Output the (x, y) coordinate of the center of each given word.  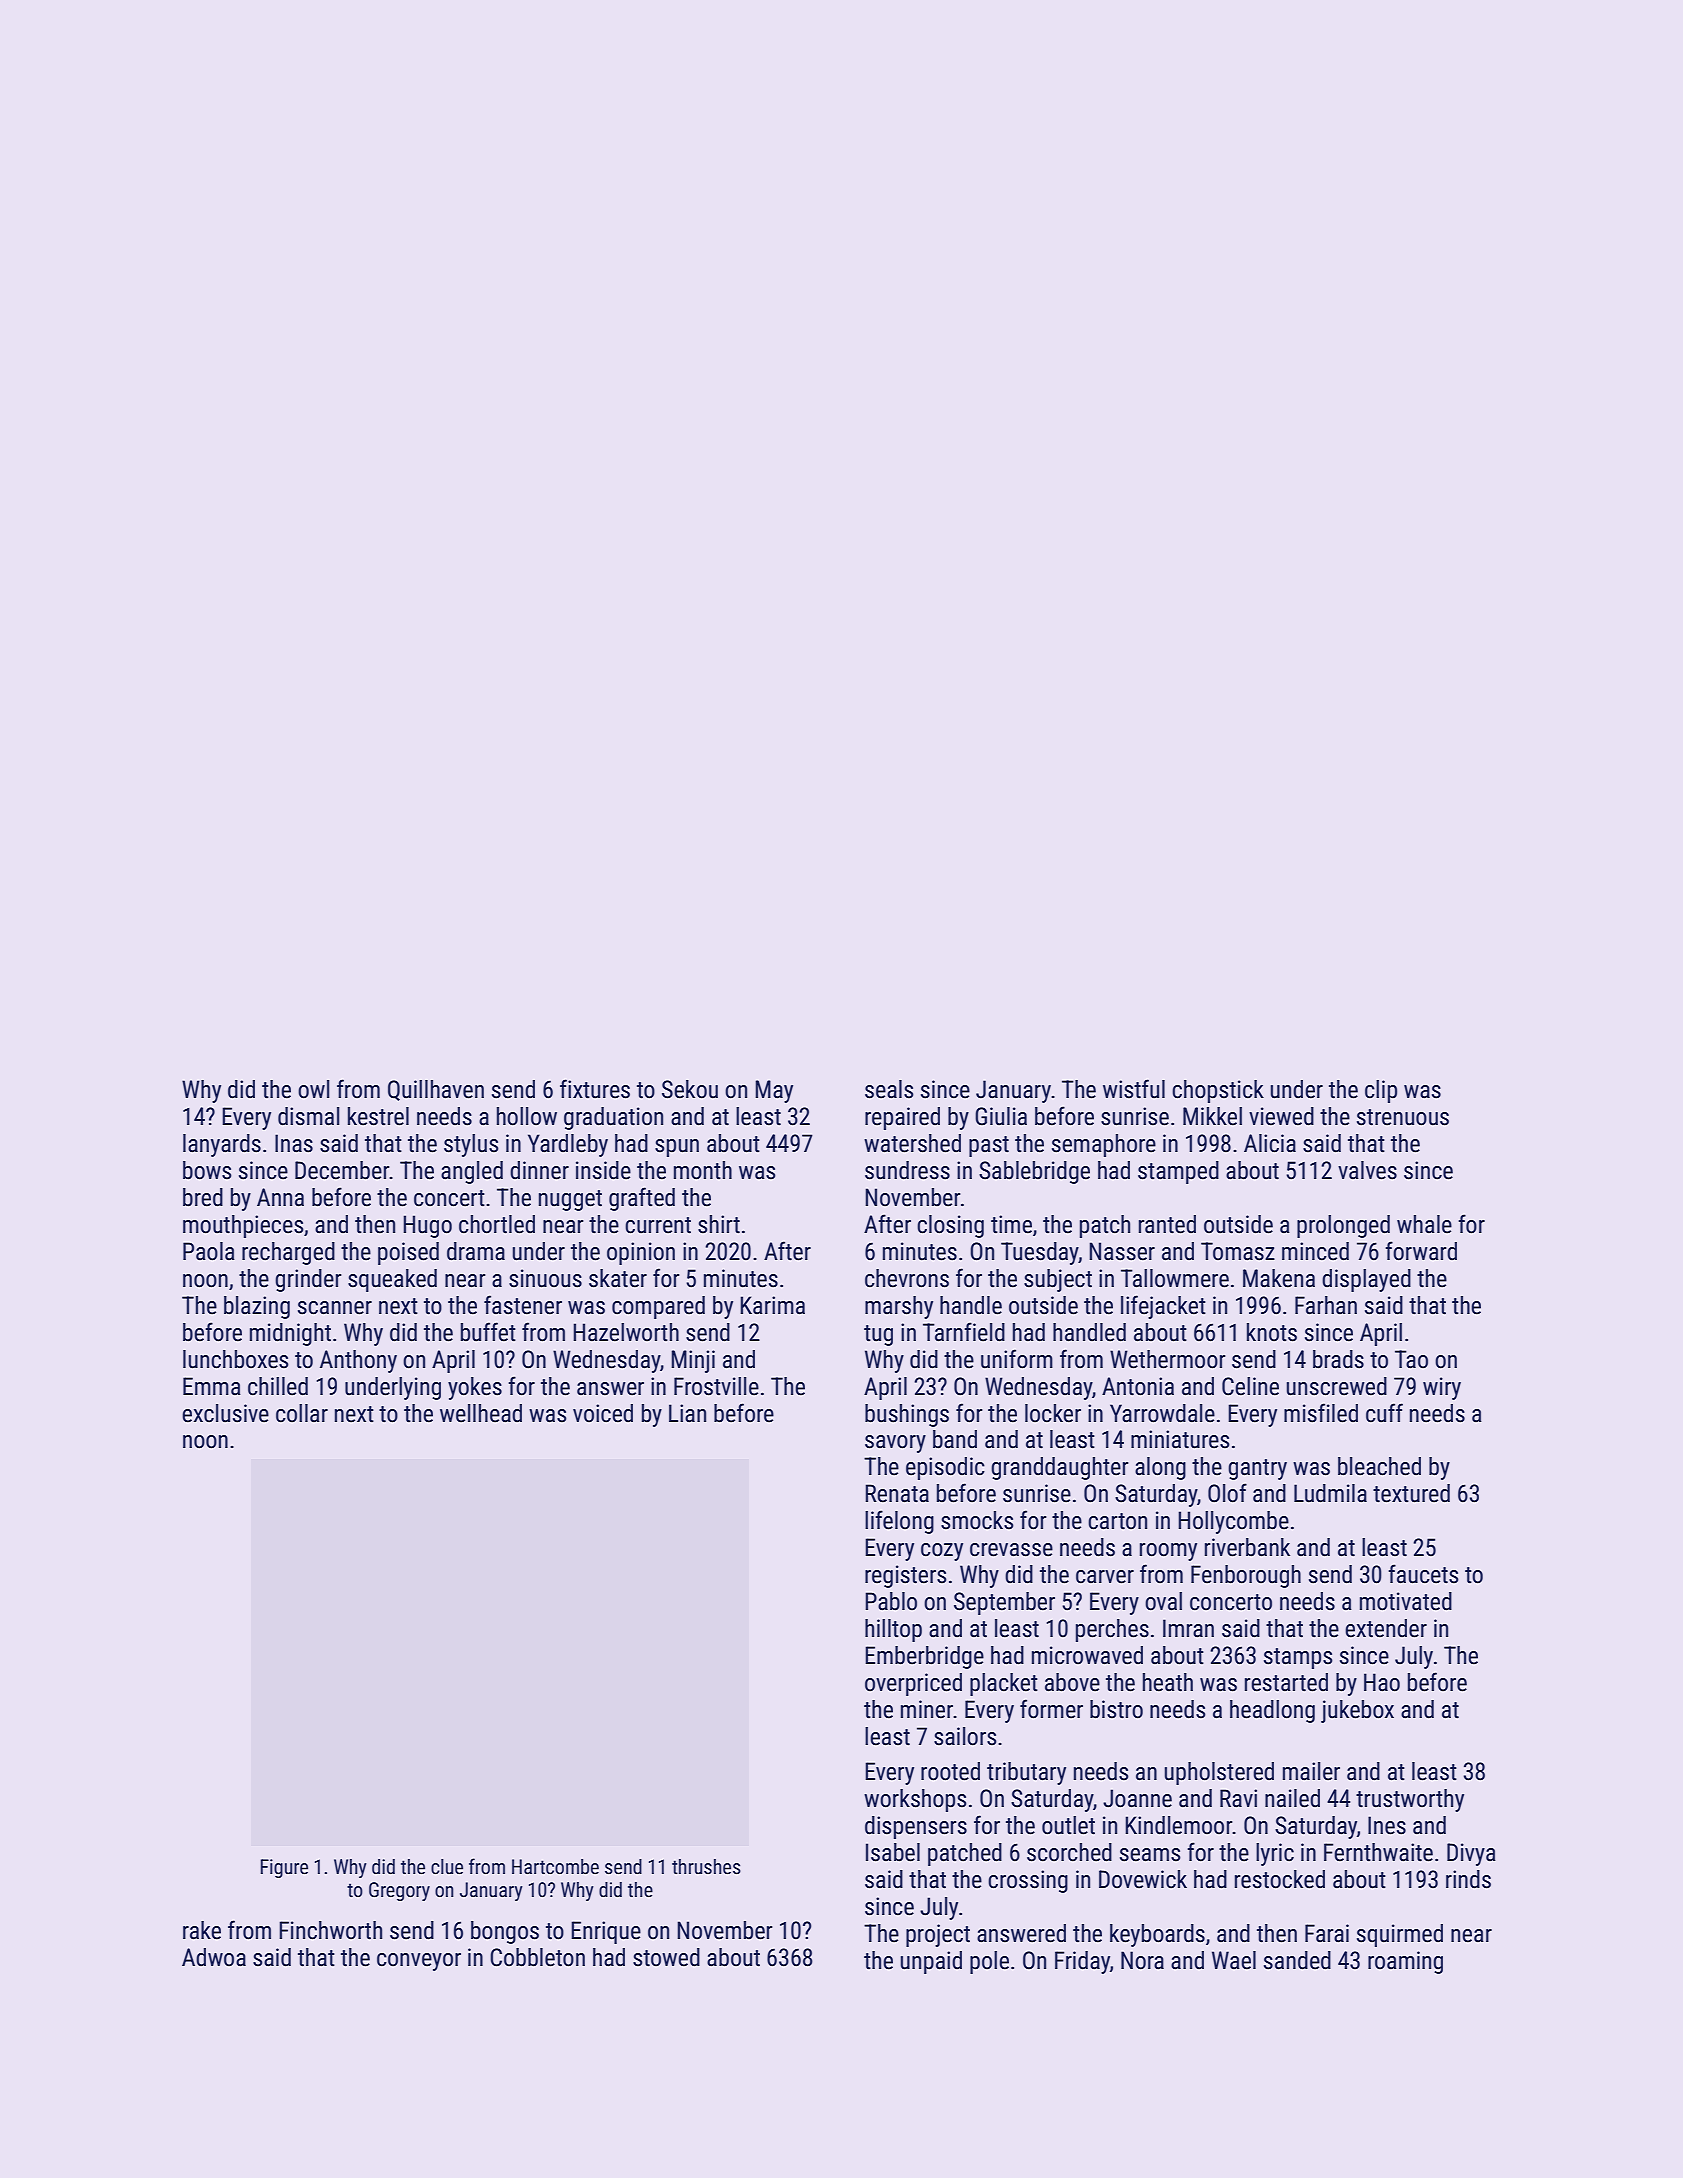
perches (1112, 1630)
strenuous (1403, 1117)
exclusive (225, 1413)
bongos (505, 1932)
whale (1424, 1224)
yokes (475, 1388)
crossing (1028, 1881)
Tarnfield (964, 1332)
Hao (1382, 1682)
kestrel (378, 1116)
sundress (907, 1170)
